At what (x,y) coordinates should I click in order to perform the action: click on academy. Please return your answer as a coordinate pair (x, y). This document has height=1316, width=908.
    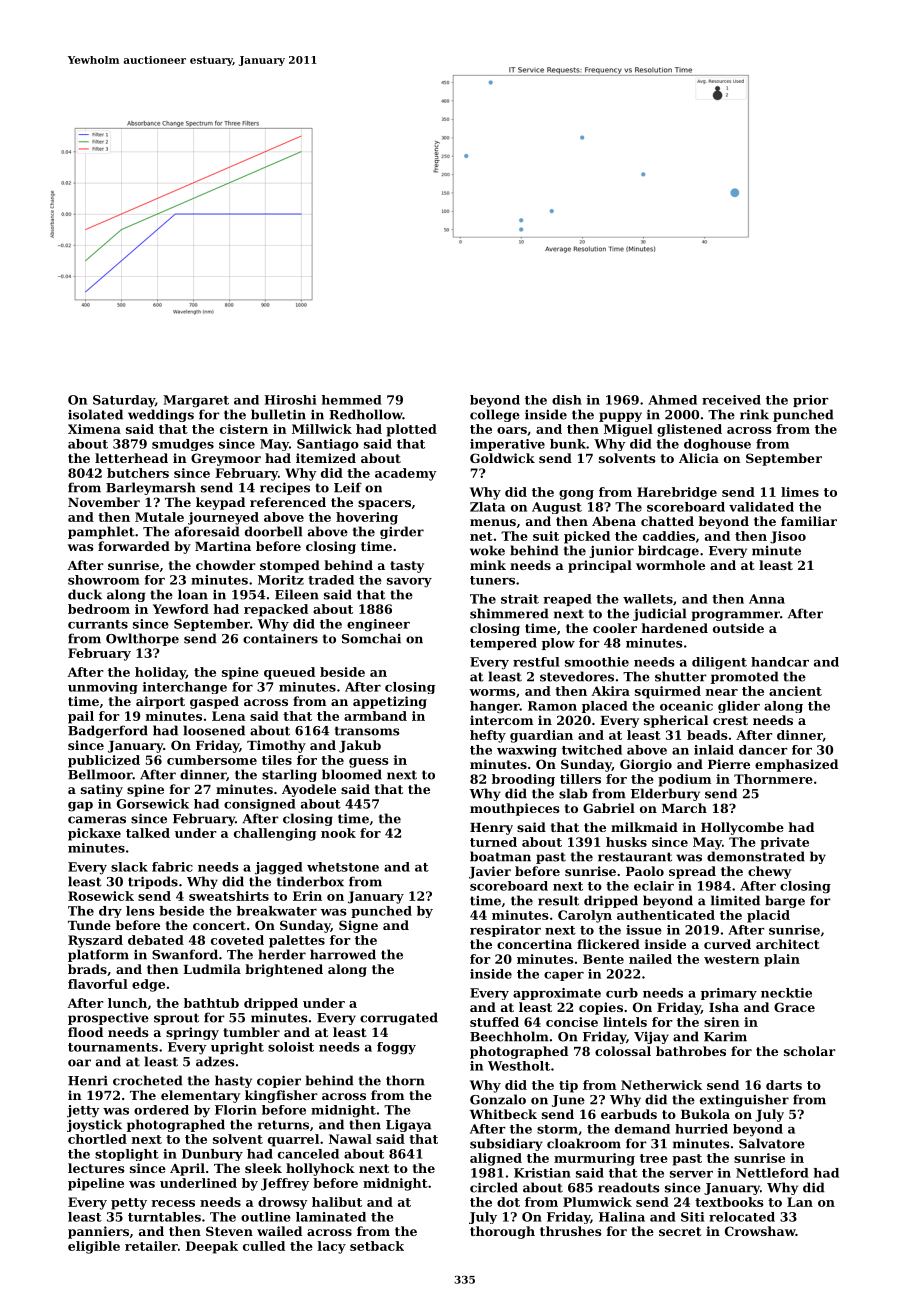
    Looking at the image, I should click on (406, 474).
